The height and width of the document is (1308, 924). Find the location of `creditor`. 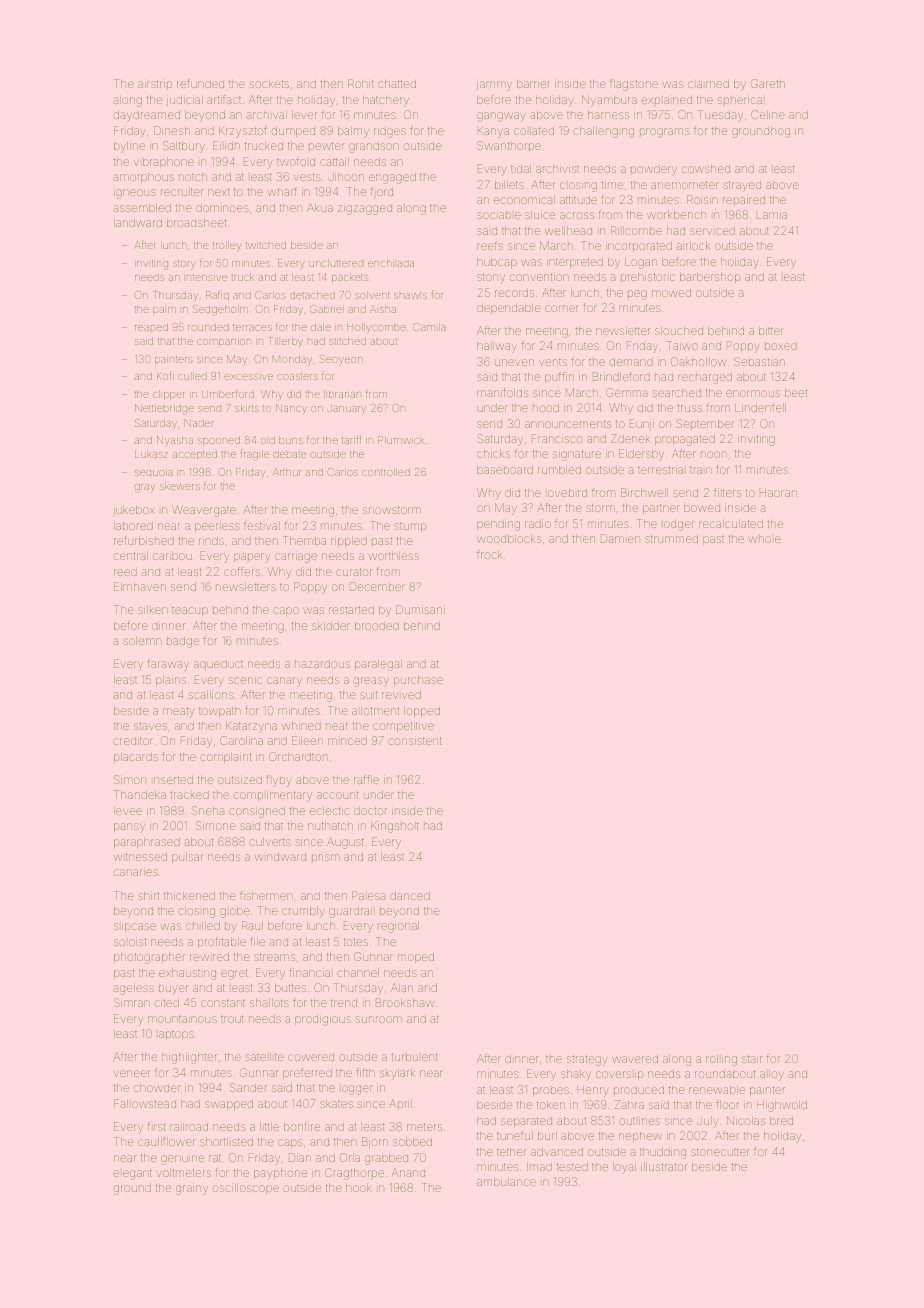

creditor is located at coordinates (133, 741).
